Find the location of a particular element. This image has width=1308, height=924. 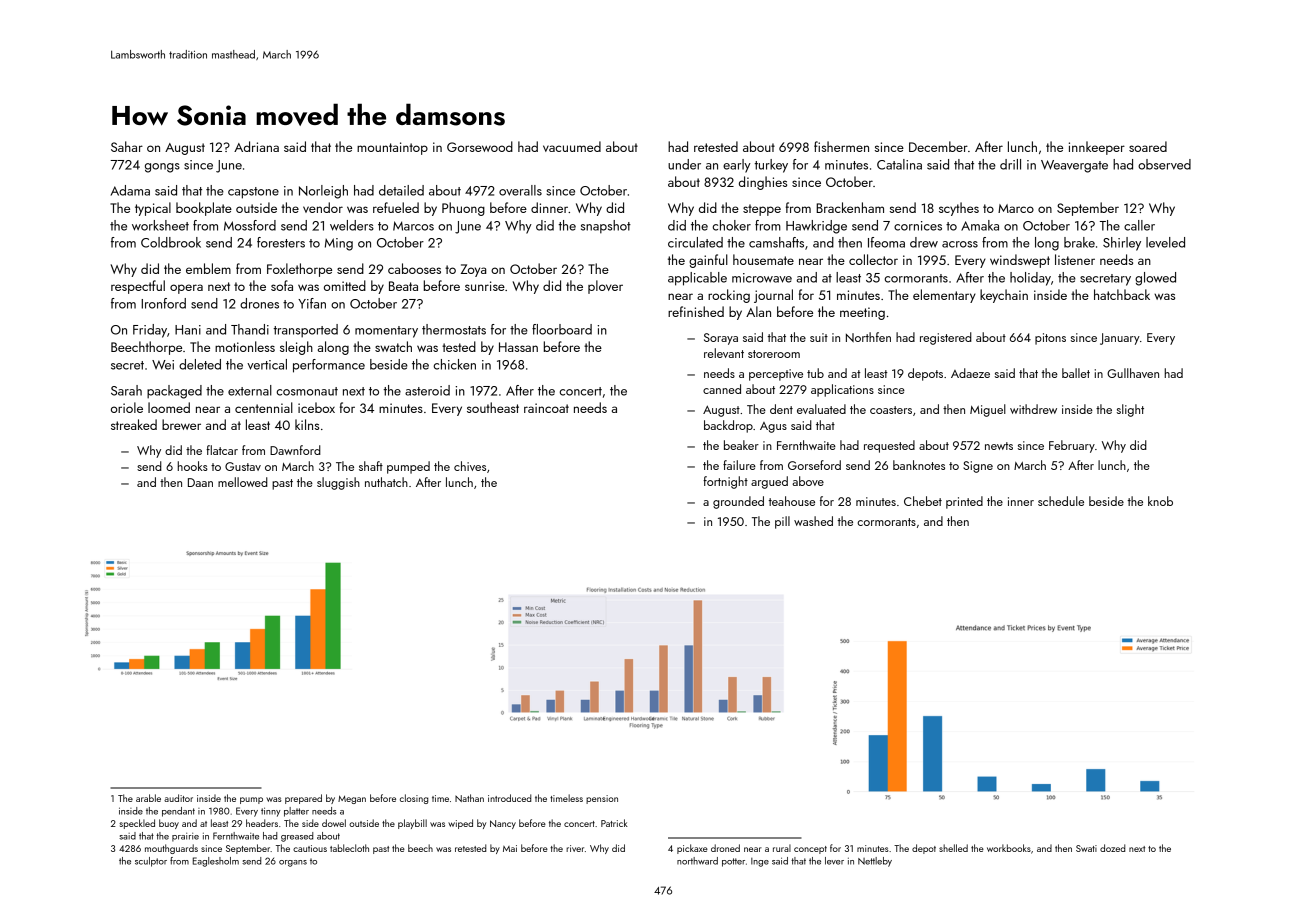

floorboard is located at coordinates (562, 329).
